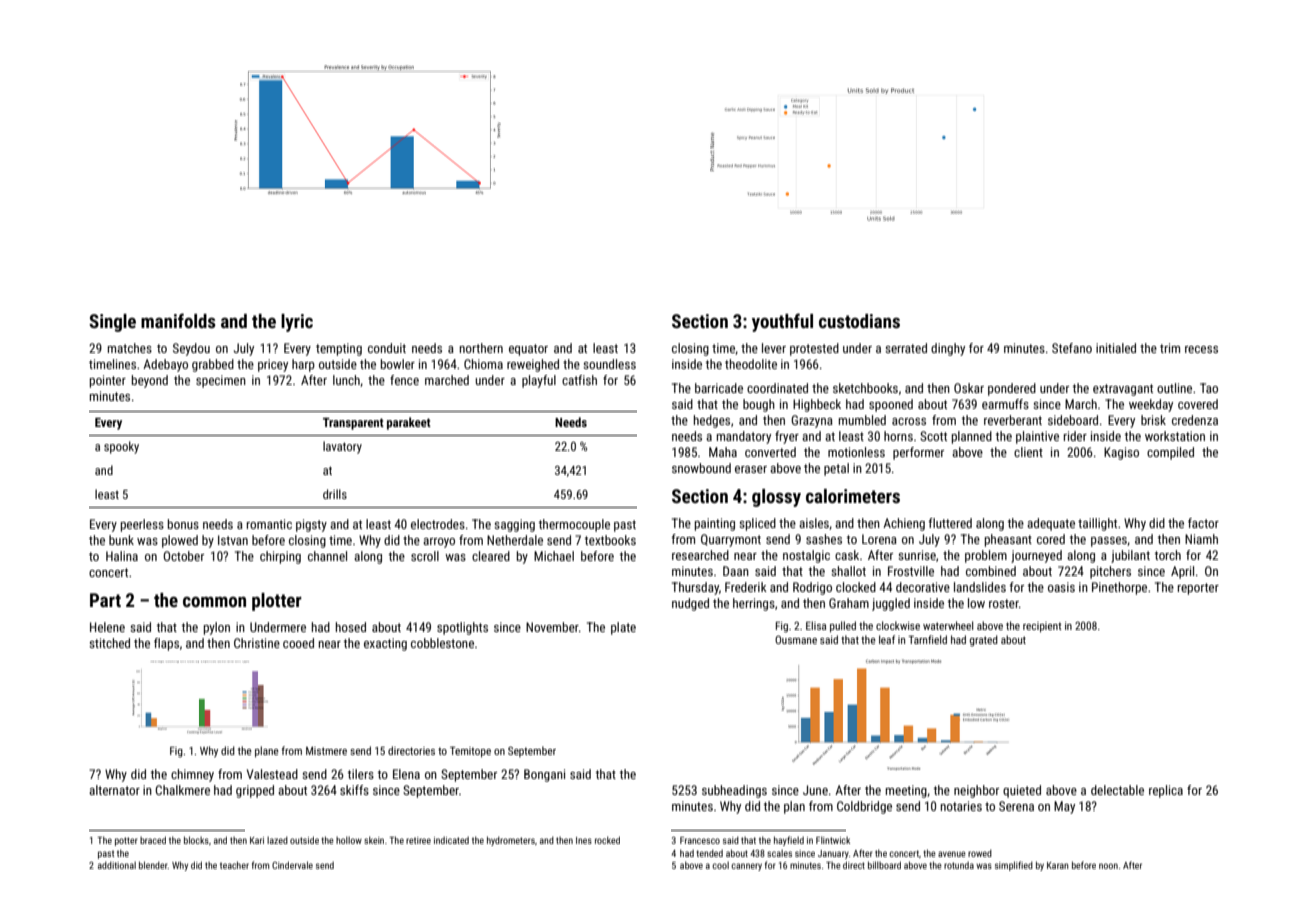 Image resolution: width=1308 pixels, height=924 pixels. What do you see at coordinates (1072, 348) in the document?
I see `Stefano` at bounding box center [1072, 348].
